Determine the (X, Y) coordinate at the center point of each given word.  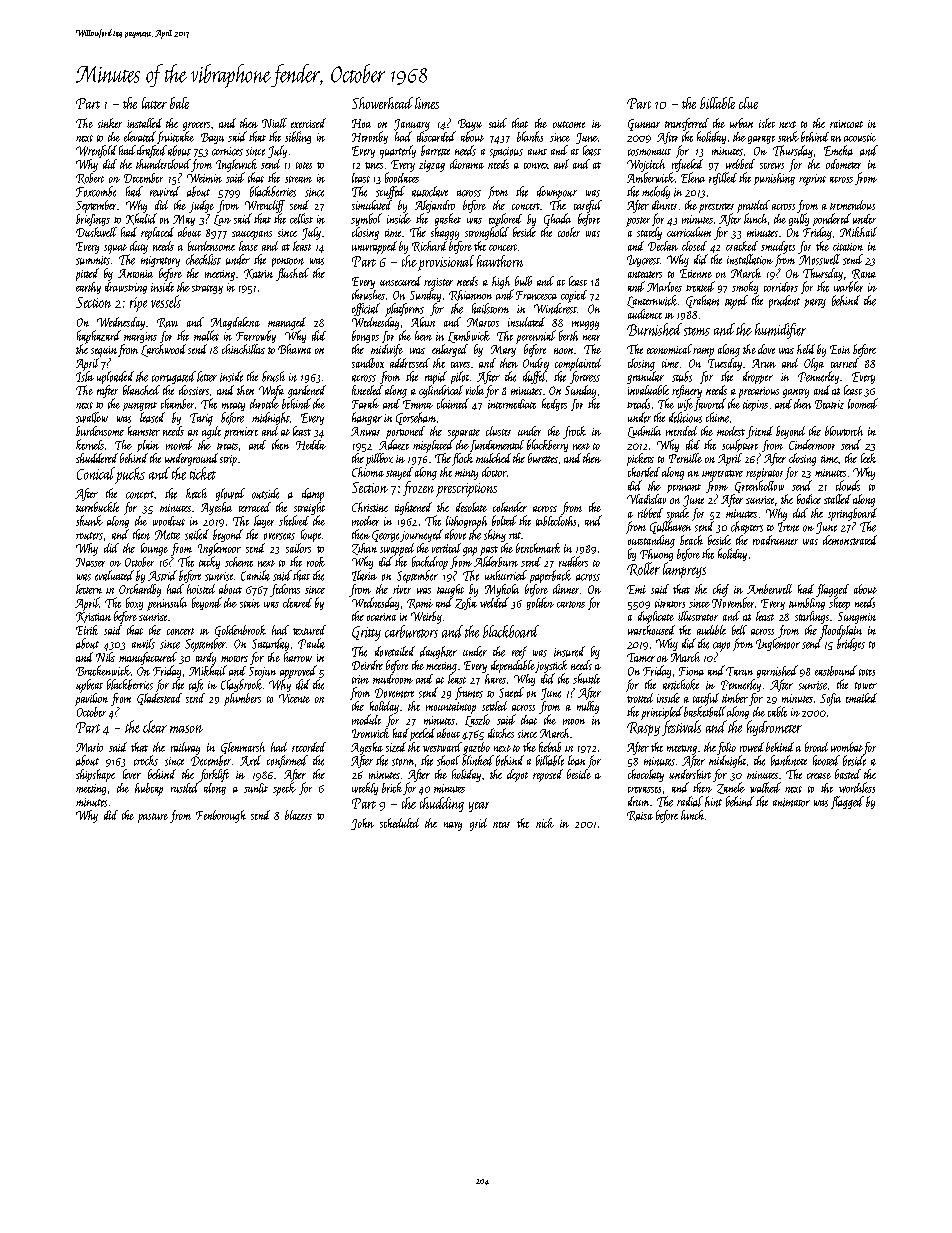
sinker (110, 123)
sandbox (368, 363)
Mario (89, 747)
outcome (569, 124)
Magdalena (235, 323)
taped (736, 302)
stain (250, 603)
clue (748, 103)
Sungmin (857, 618)
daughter (438, 652)
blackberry (547, 445)
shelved (294, 520)
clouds (848, 485)
